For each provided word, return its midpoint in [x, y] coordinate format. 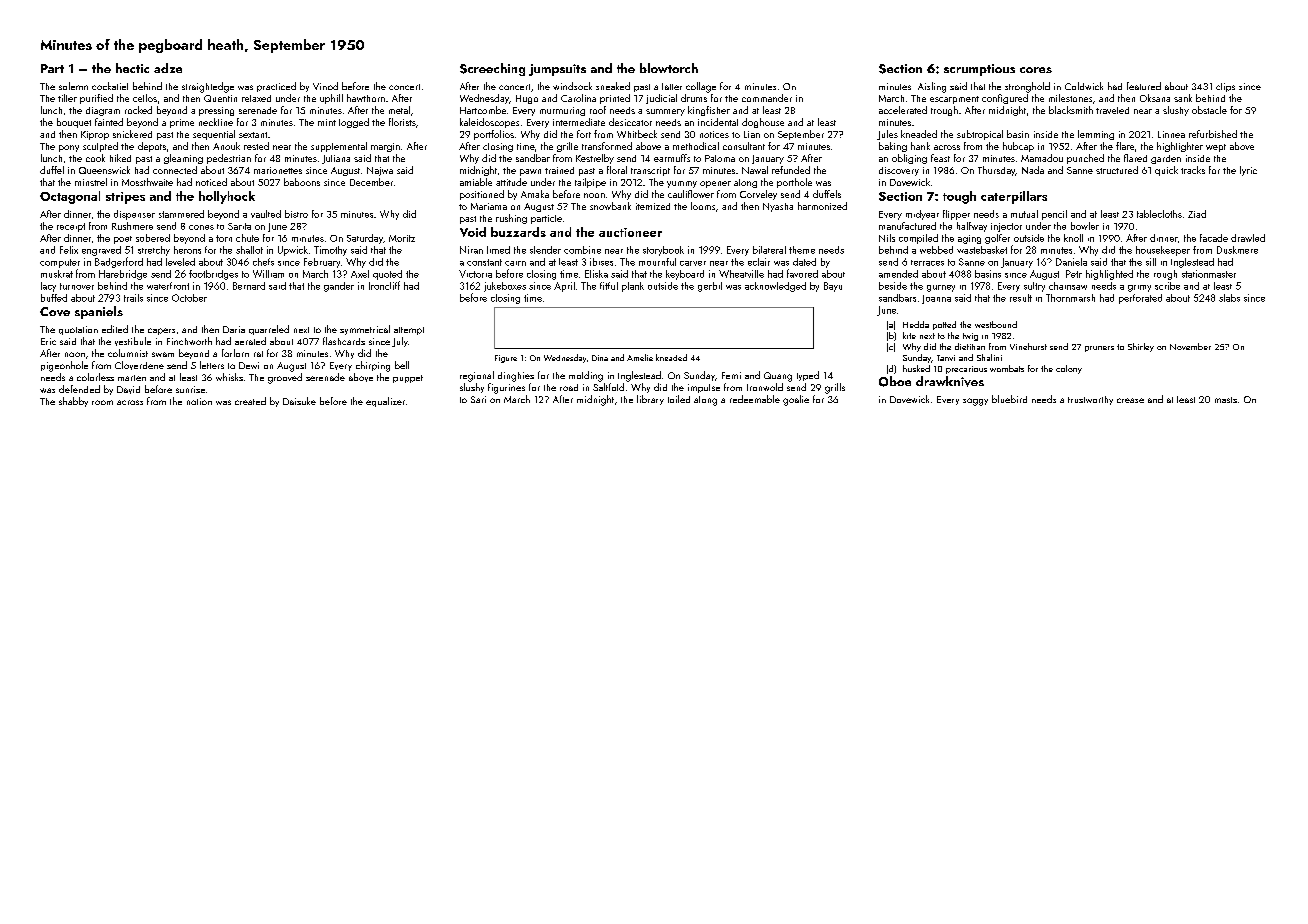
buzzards [518, 232]
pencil [1054, 215]
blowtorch [669, 68]
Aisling [932, 87]
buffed [54, 298]
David [128, 390]
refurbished [1213, 134]
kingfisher [709, 111]
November [1190, 346]
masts [1226, 400]
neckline [216, 122]
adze [168, 68]
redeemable [755, 399]
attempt [409, 331]
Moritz [402, 238]
